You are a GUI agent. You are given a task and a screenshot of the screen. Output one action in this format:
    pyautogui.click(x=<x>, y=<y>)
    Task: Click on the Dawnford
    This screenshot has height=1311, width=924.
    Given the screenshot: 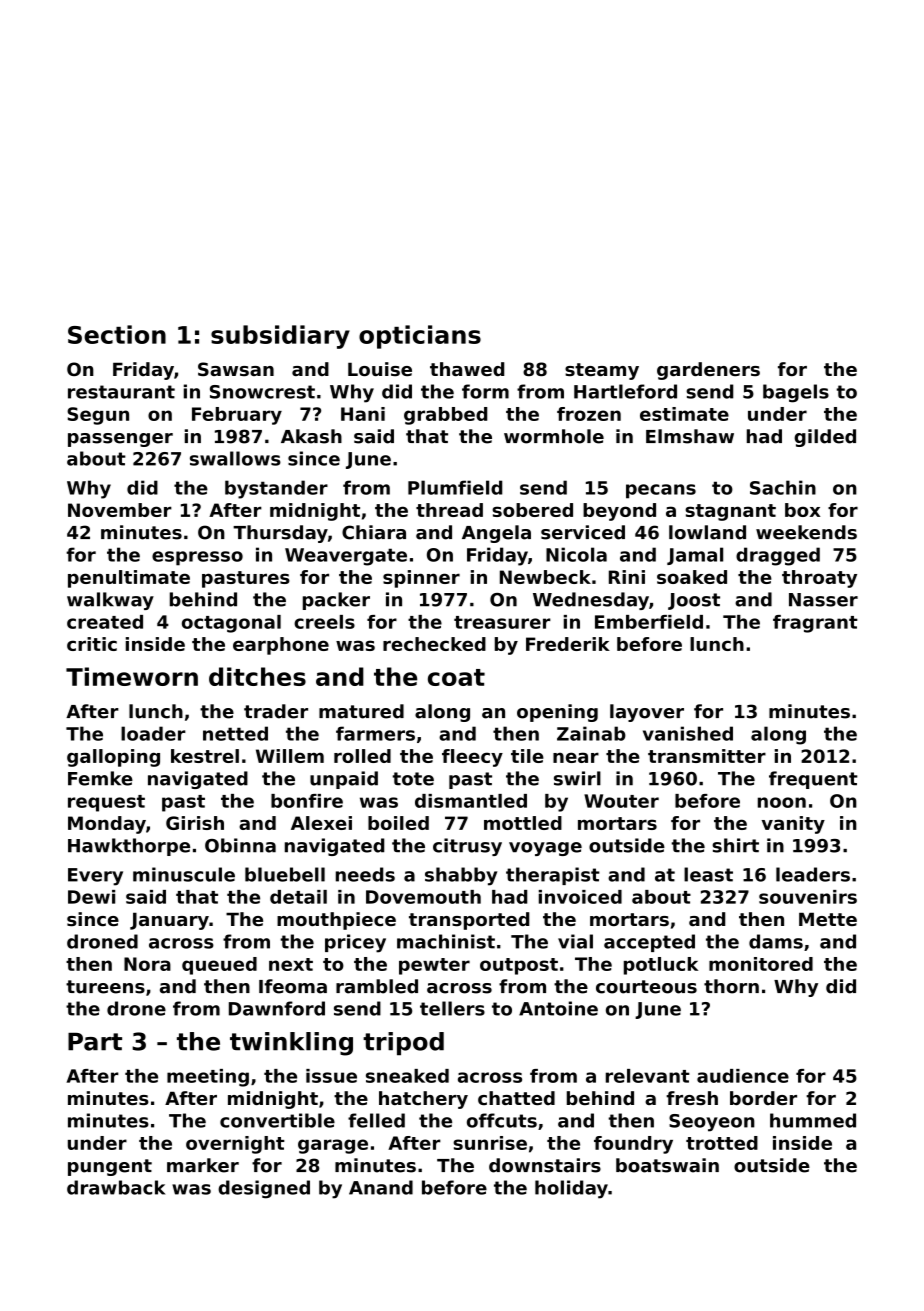 What is the action you would take?
    pyautogui.click(x=277, y=1008)
